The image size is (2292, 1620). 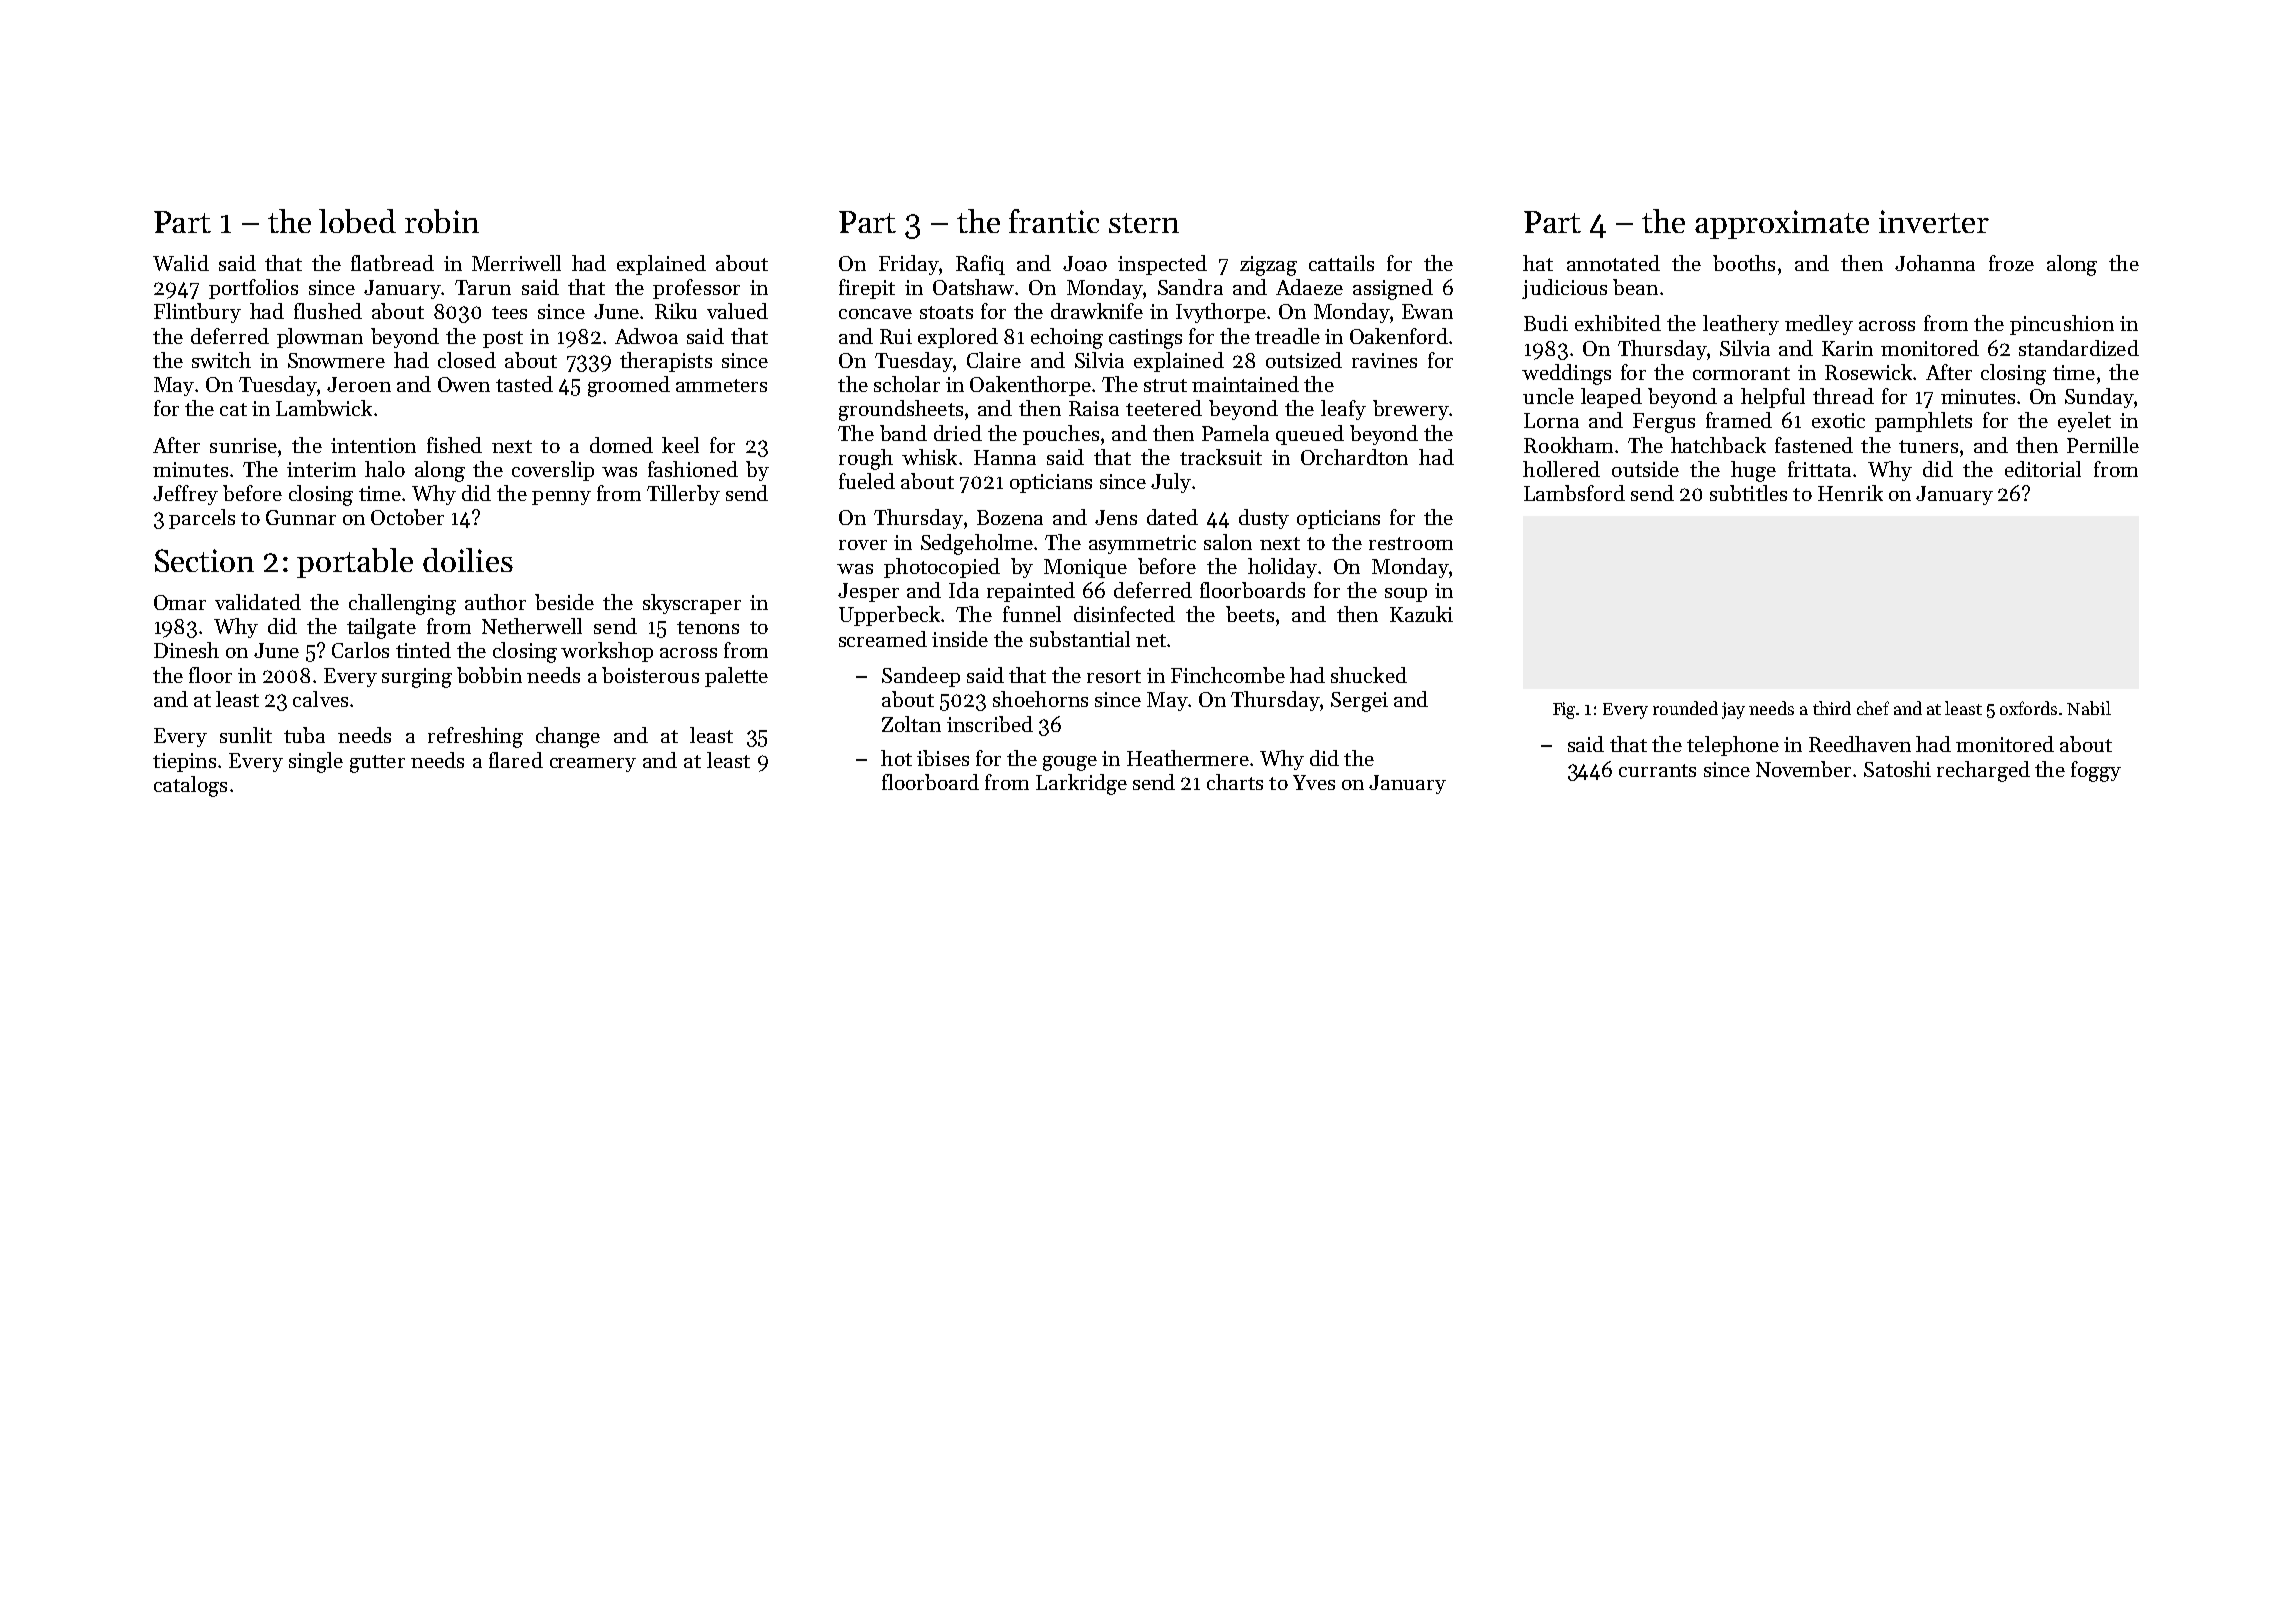 I want to click on ibises, so click(x=943, y=758).
